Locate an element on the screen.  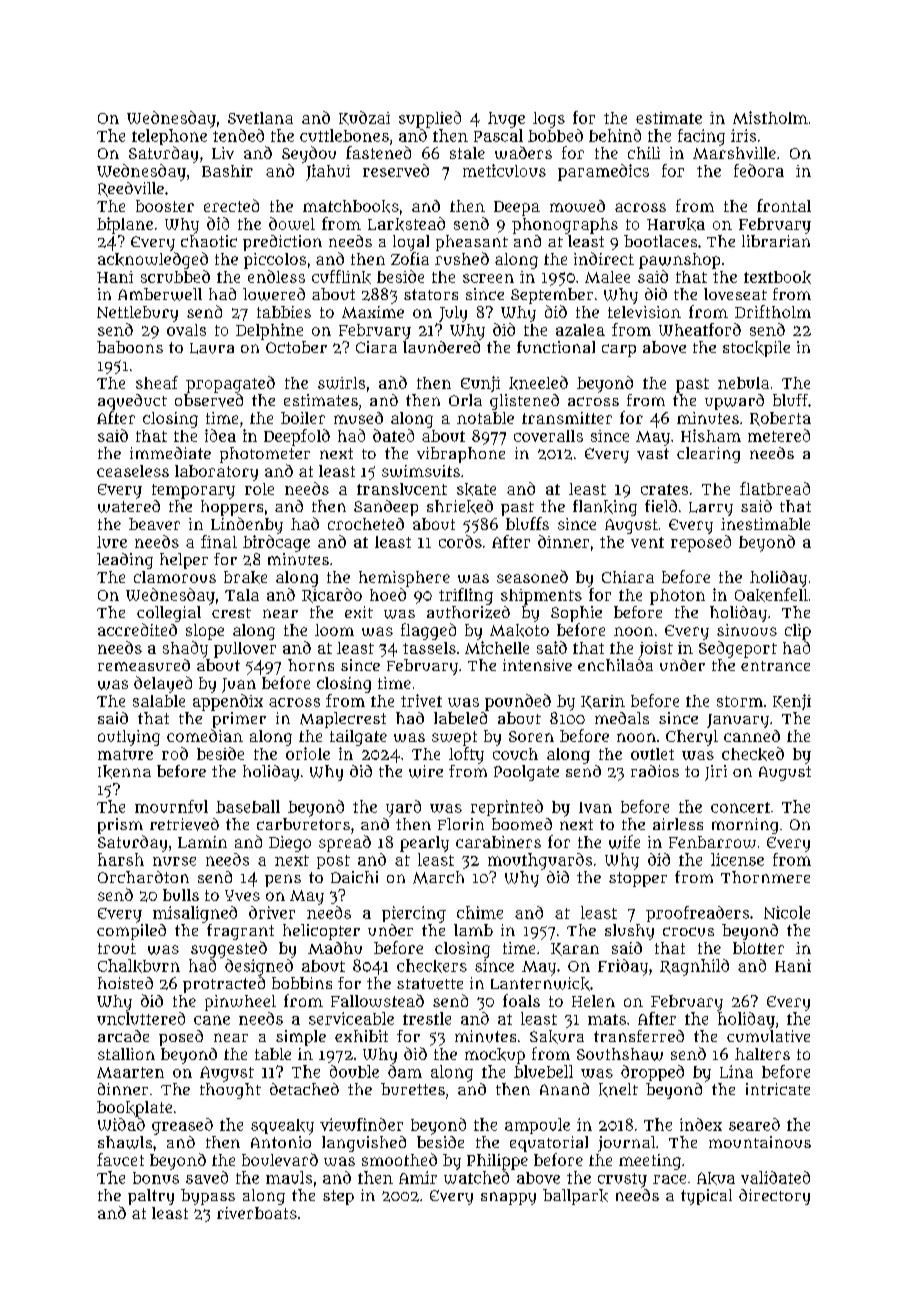
Oakenfell is located at coordinates (771, 595).
